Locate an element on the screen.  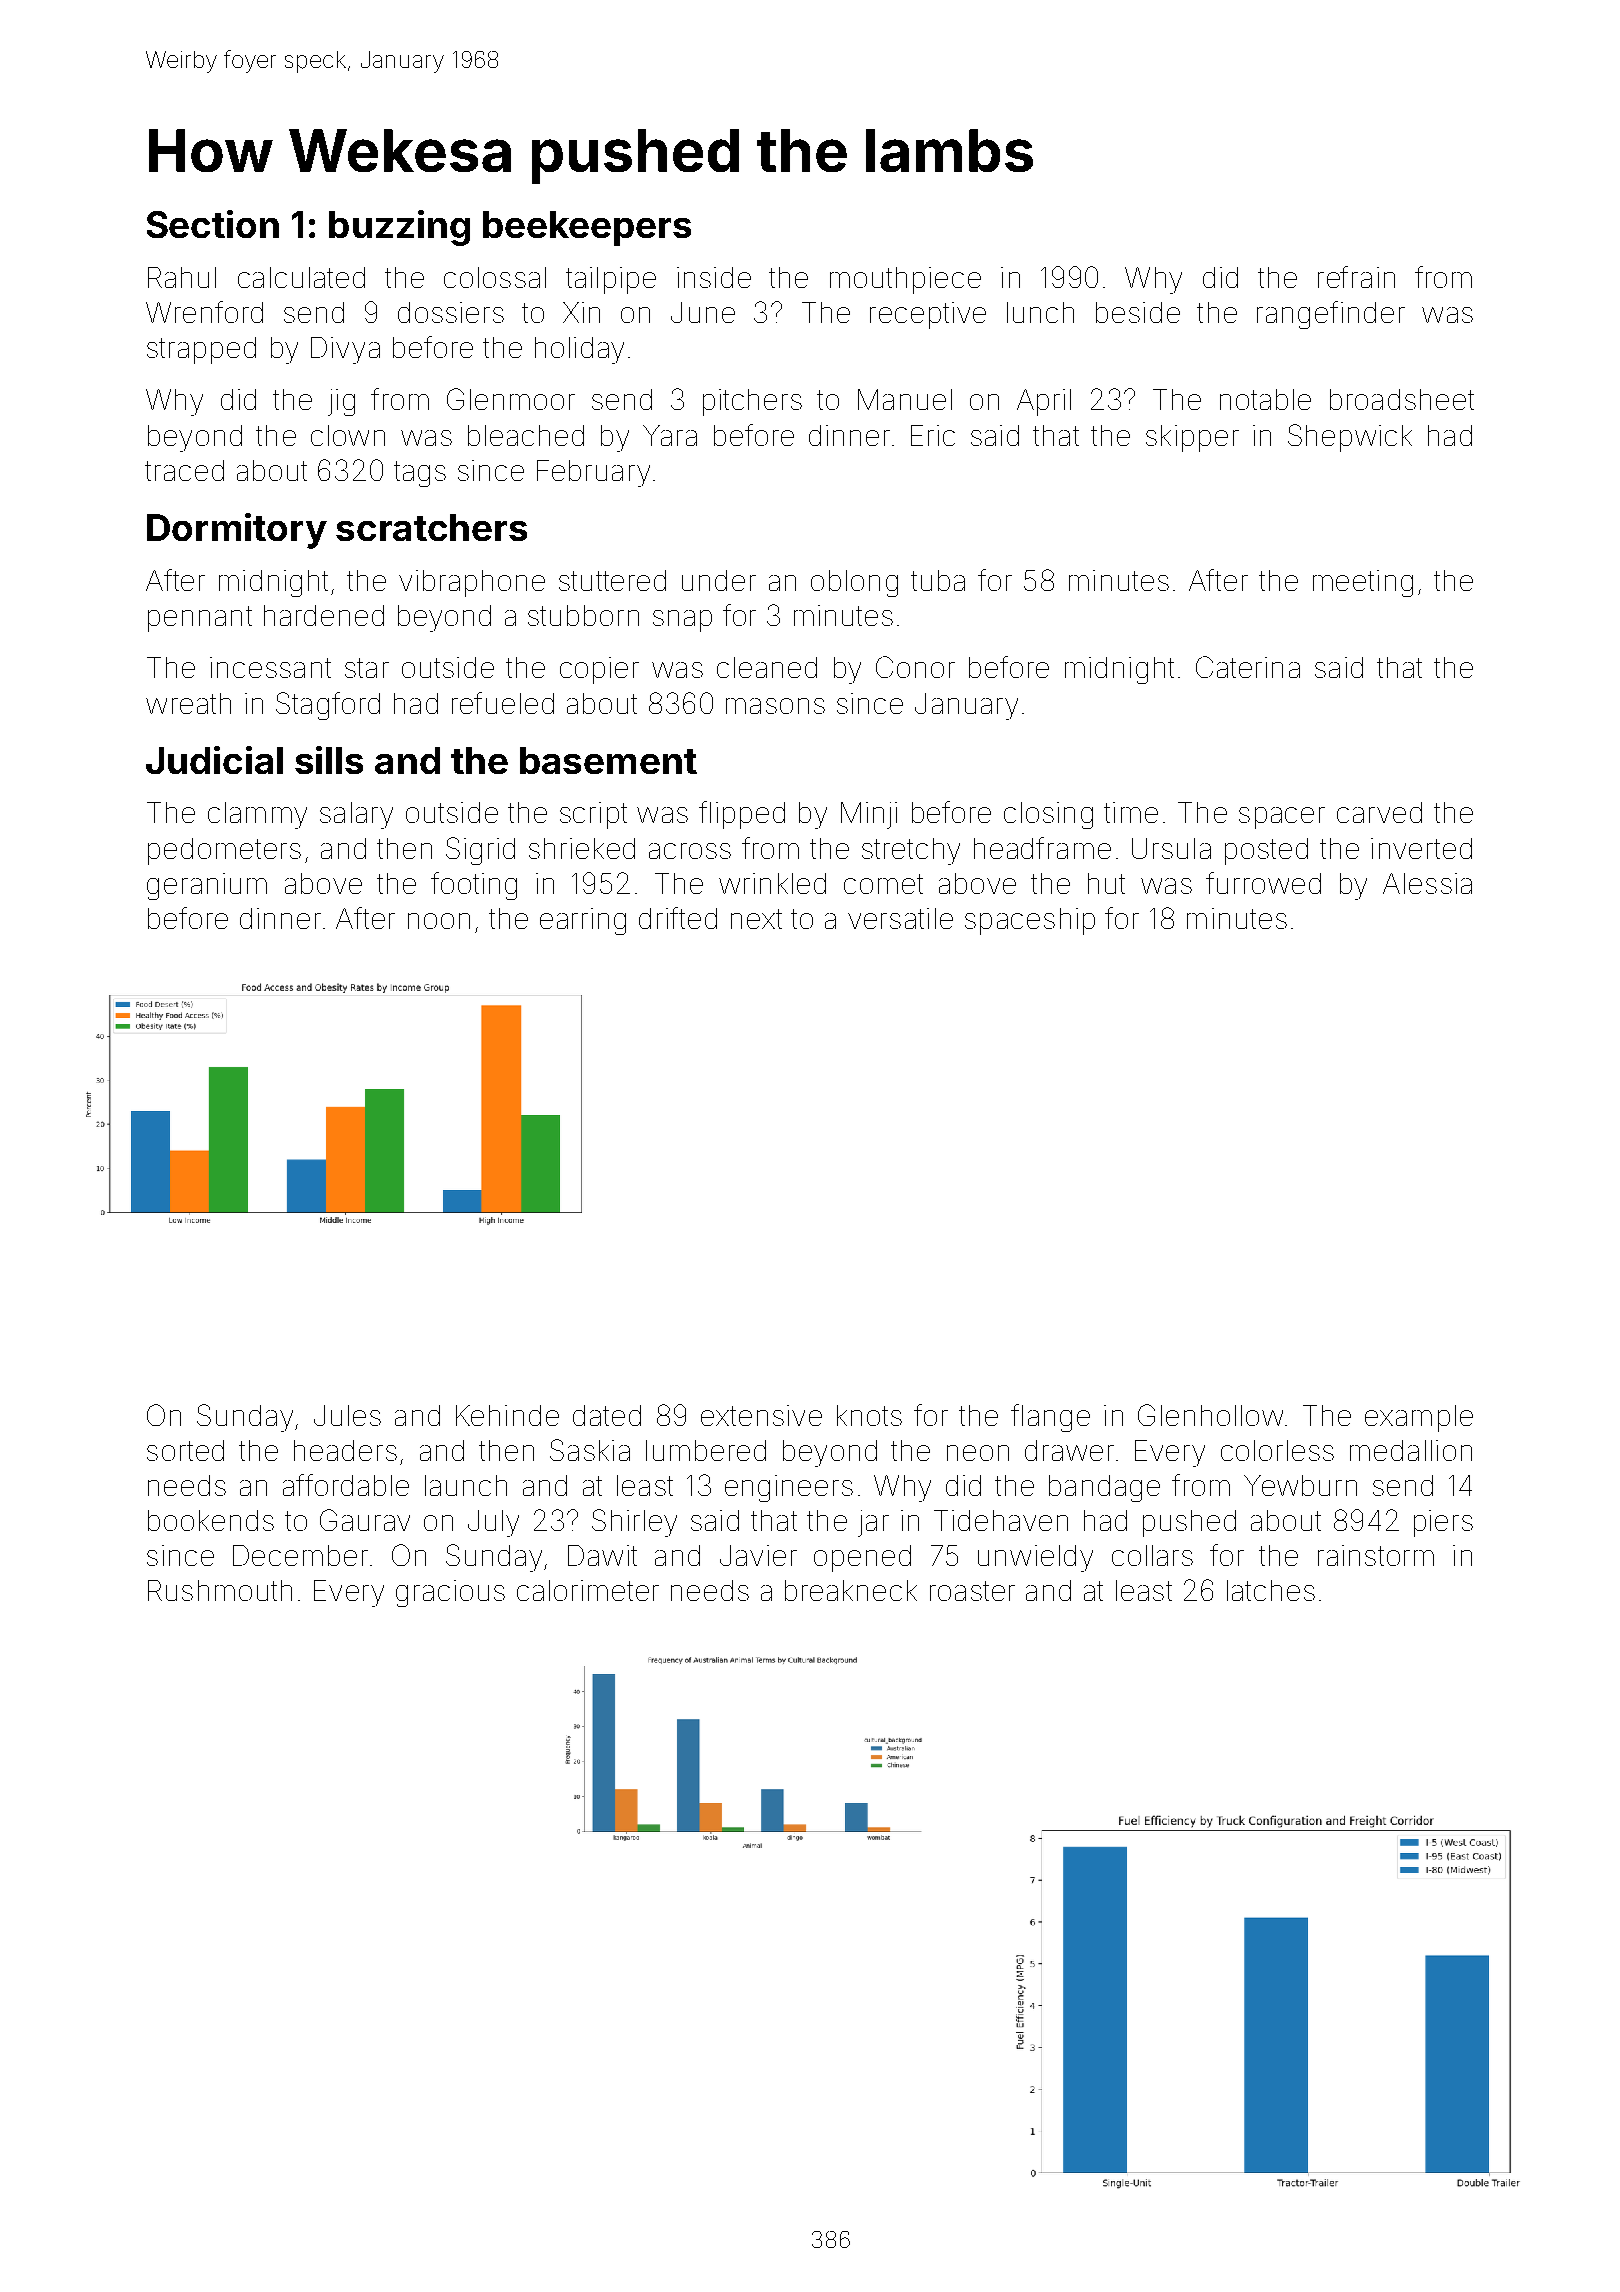
spaceship is located at coordinates (1030, 921).
